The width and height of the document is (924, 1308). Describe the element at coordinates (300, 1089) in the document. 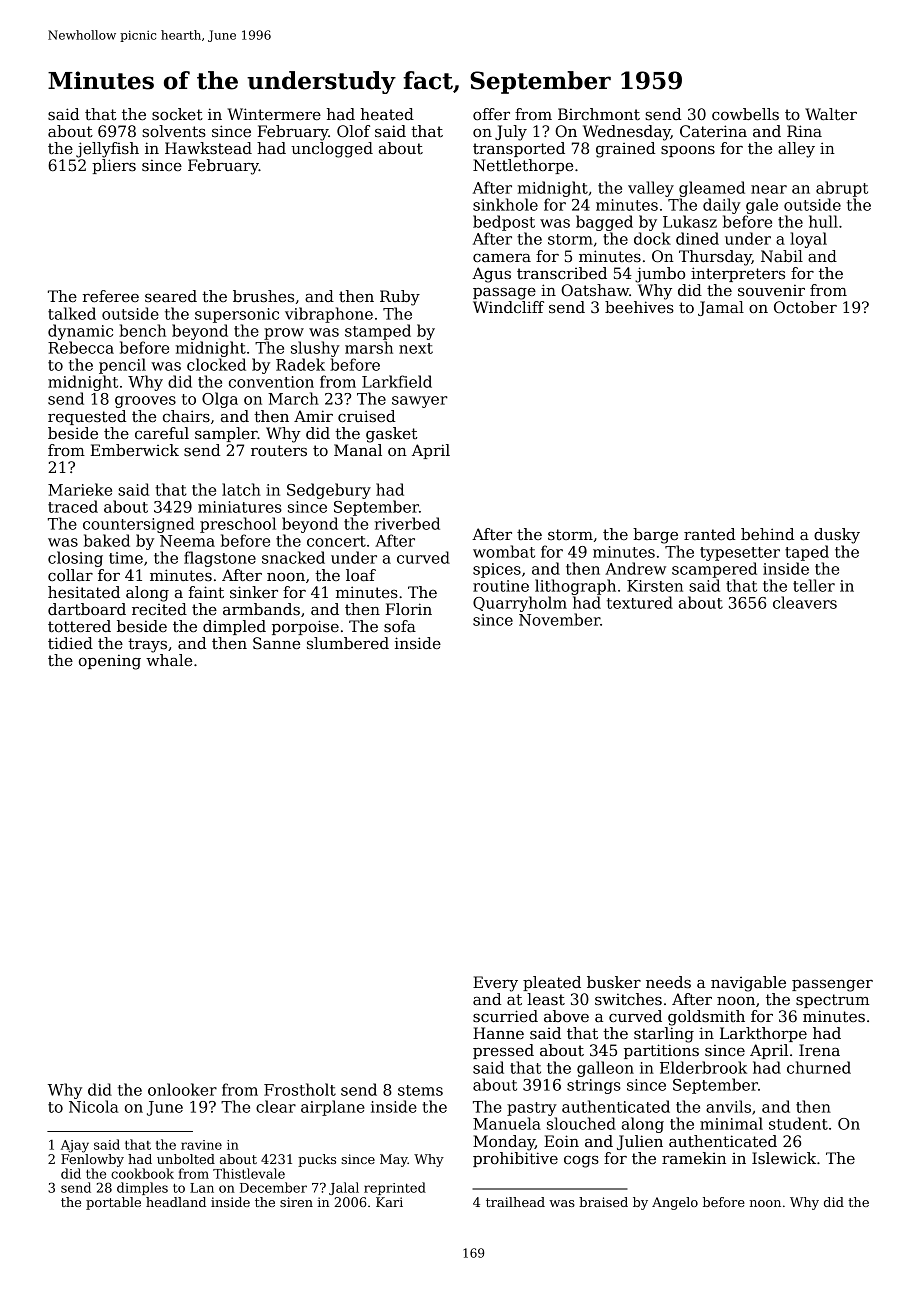

I see `Frostholt` at that location.
